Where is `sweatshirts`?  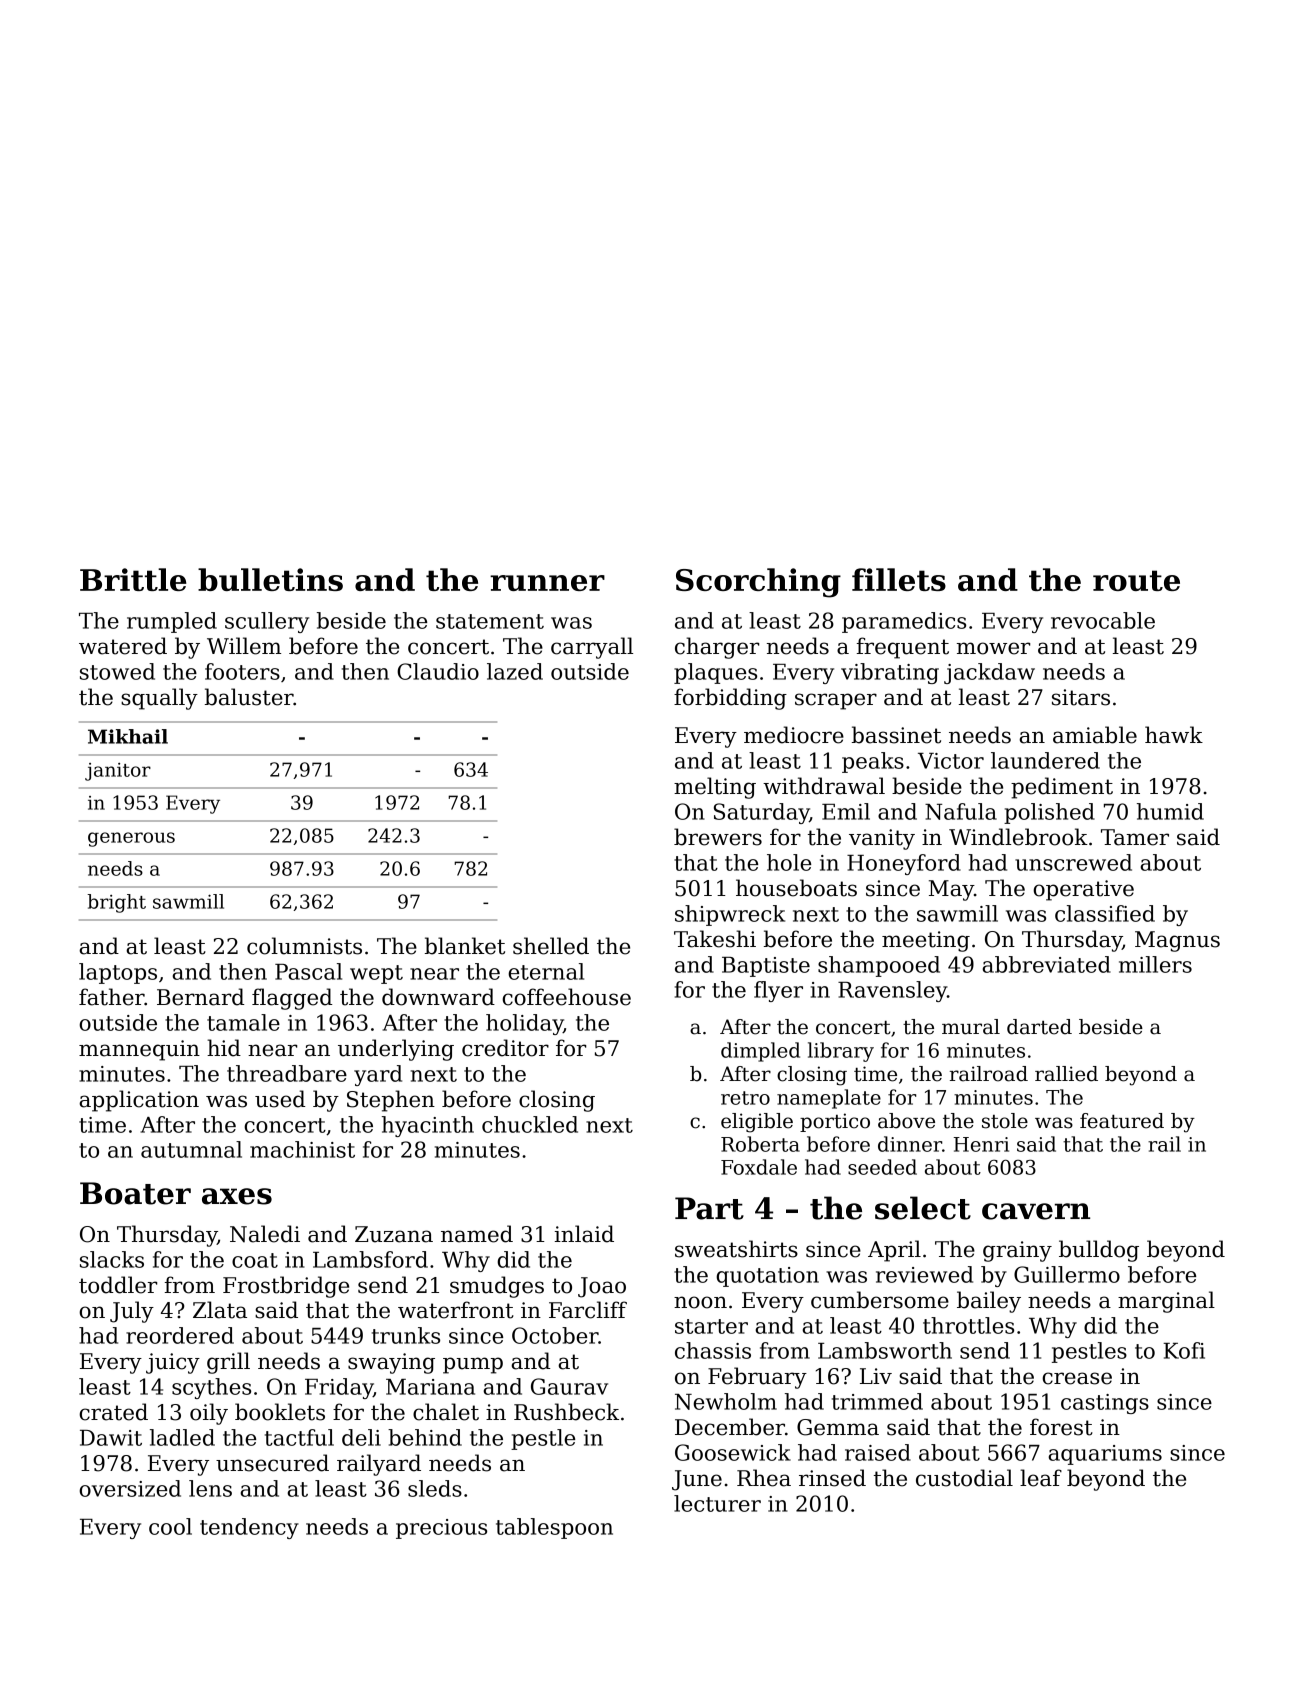 sweatshirts is located at coordinates (736, 1249).
